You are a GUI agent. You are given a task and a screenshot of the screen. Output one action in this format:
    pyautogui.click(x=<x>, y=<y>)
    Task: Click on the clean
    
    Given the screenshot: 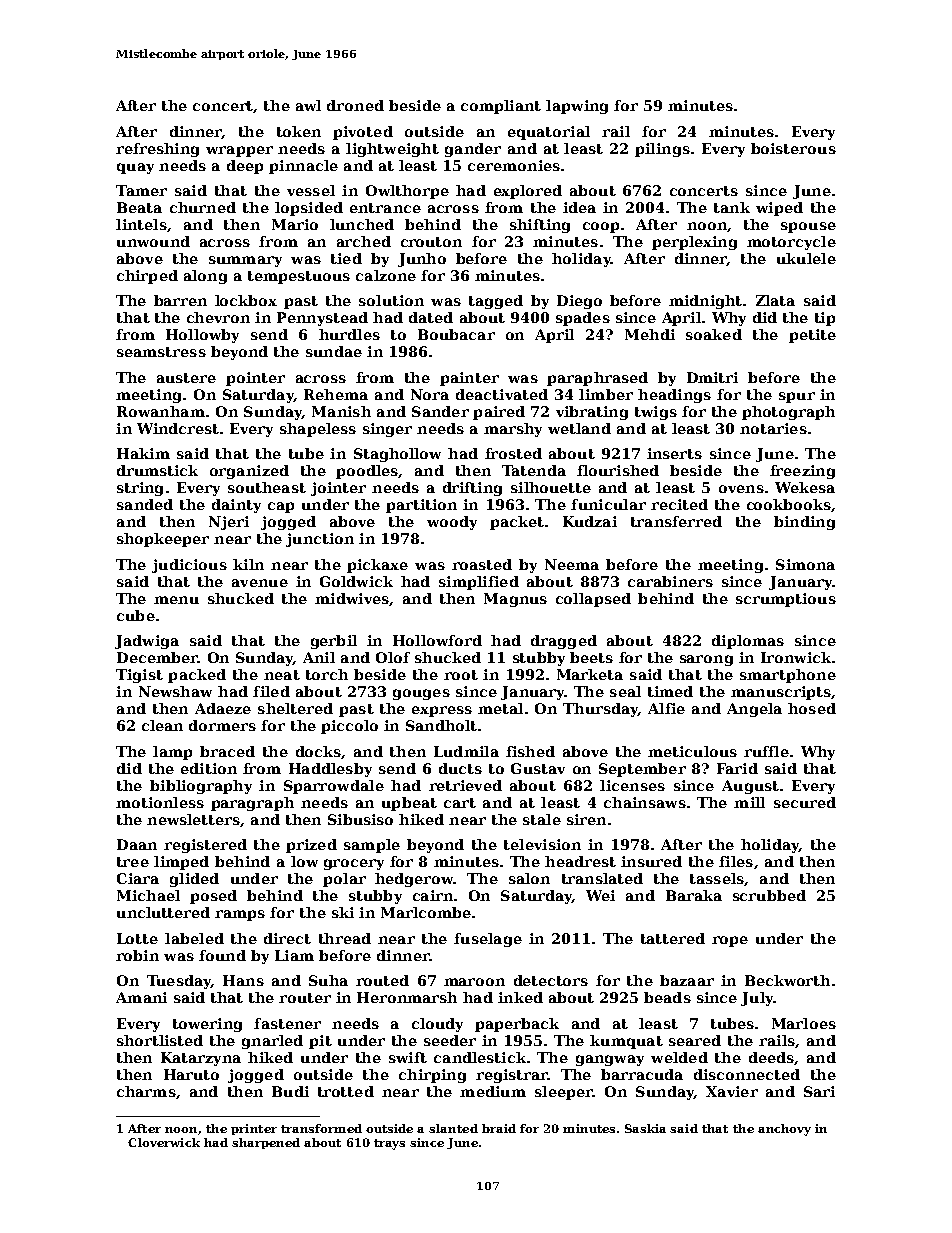 What is the action you would take?
    pyautogui.click(x=162, y=725)
